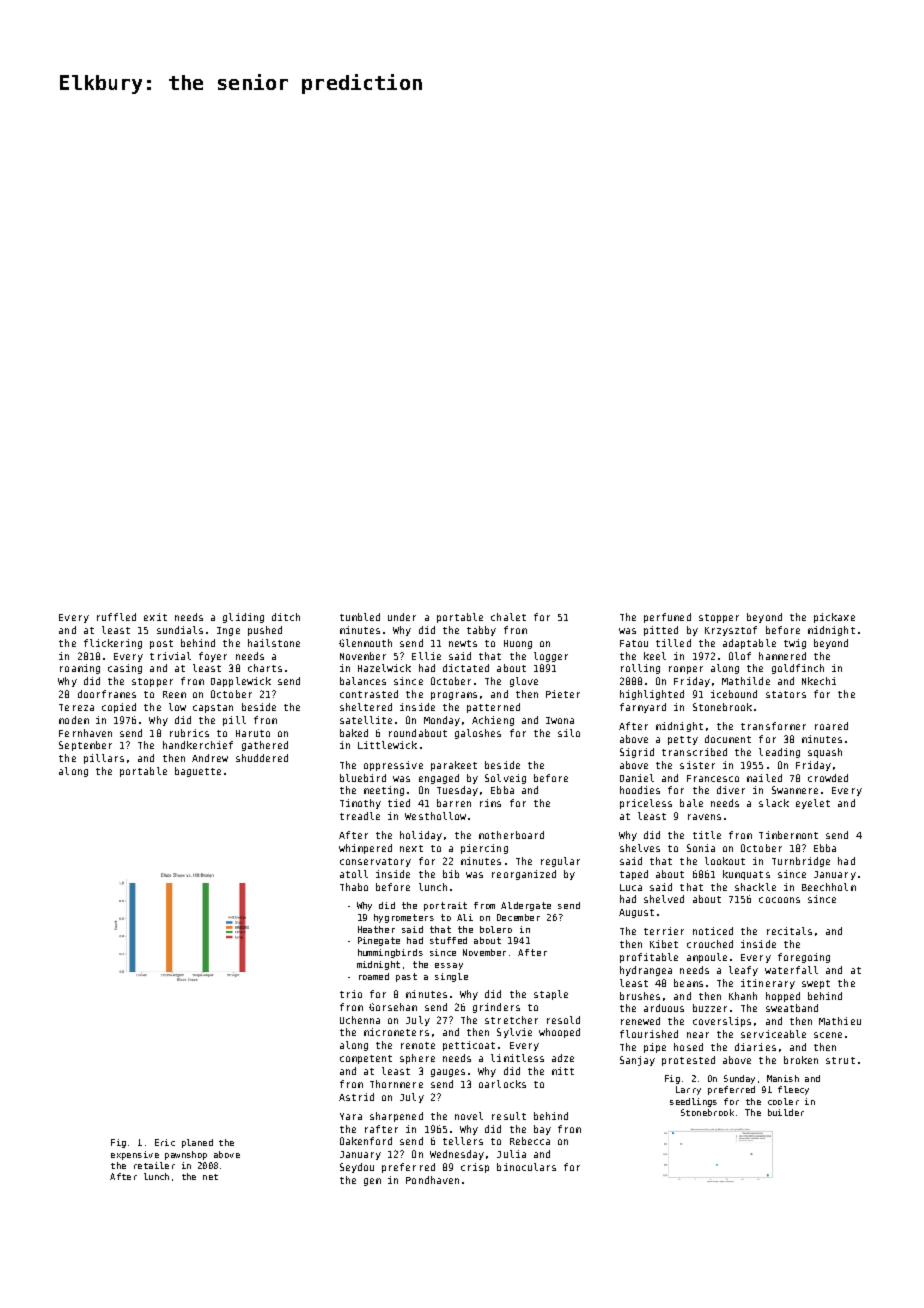 Image resolution: width=924 pixels, height=1308 pixels. What do you see at coordinates (834, 618) in the document?
I see `pickaxe` at bounding box center [834, 618].
